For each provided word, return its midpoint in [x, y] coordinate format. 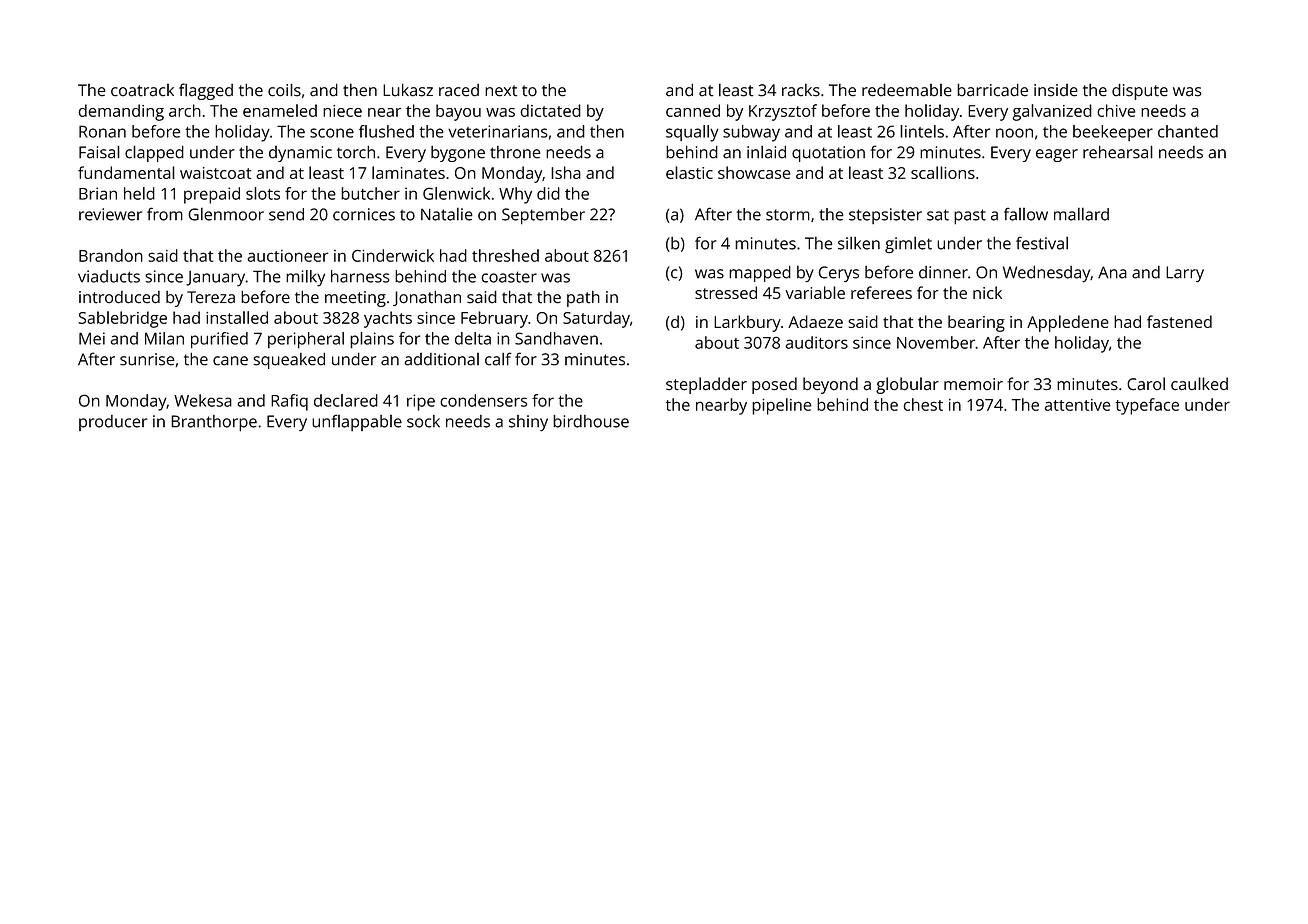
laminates [408, 172]
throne [515, 152]
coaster [509, 277]
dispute [1140, 91]
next [501, 91]
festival [1042, 243]
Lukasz [408, 90]
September [543, 216]
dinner [943, 272]
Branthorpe [214, 423]
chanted [1188, 131]
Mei [92, 338]
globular [907, 385]
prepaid [212, 195]
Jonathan [427, 298]
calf [498, 359]
